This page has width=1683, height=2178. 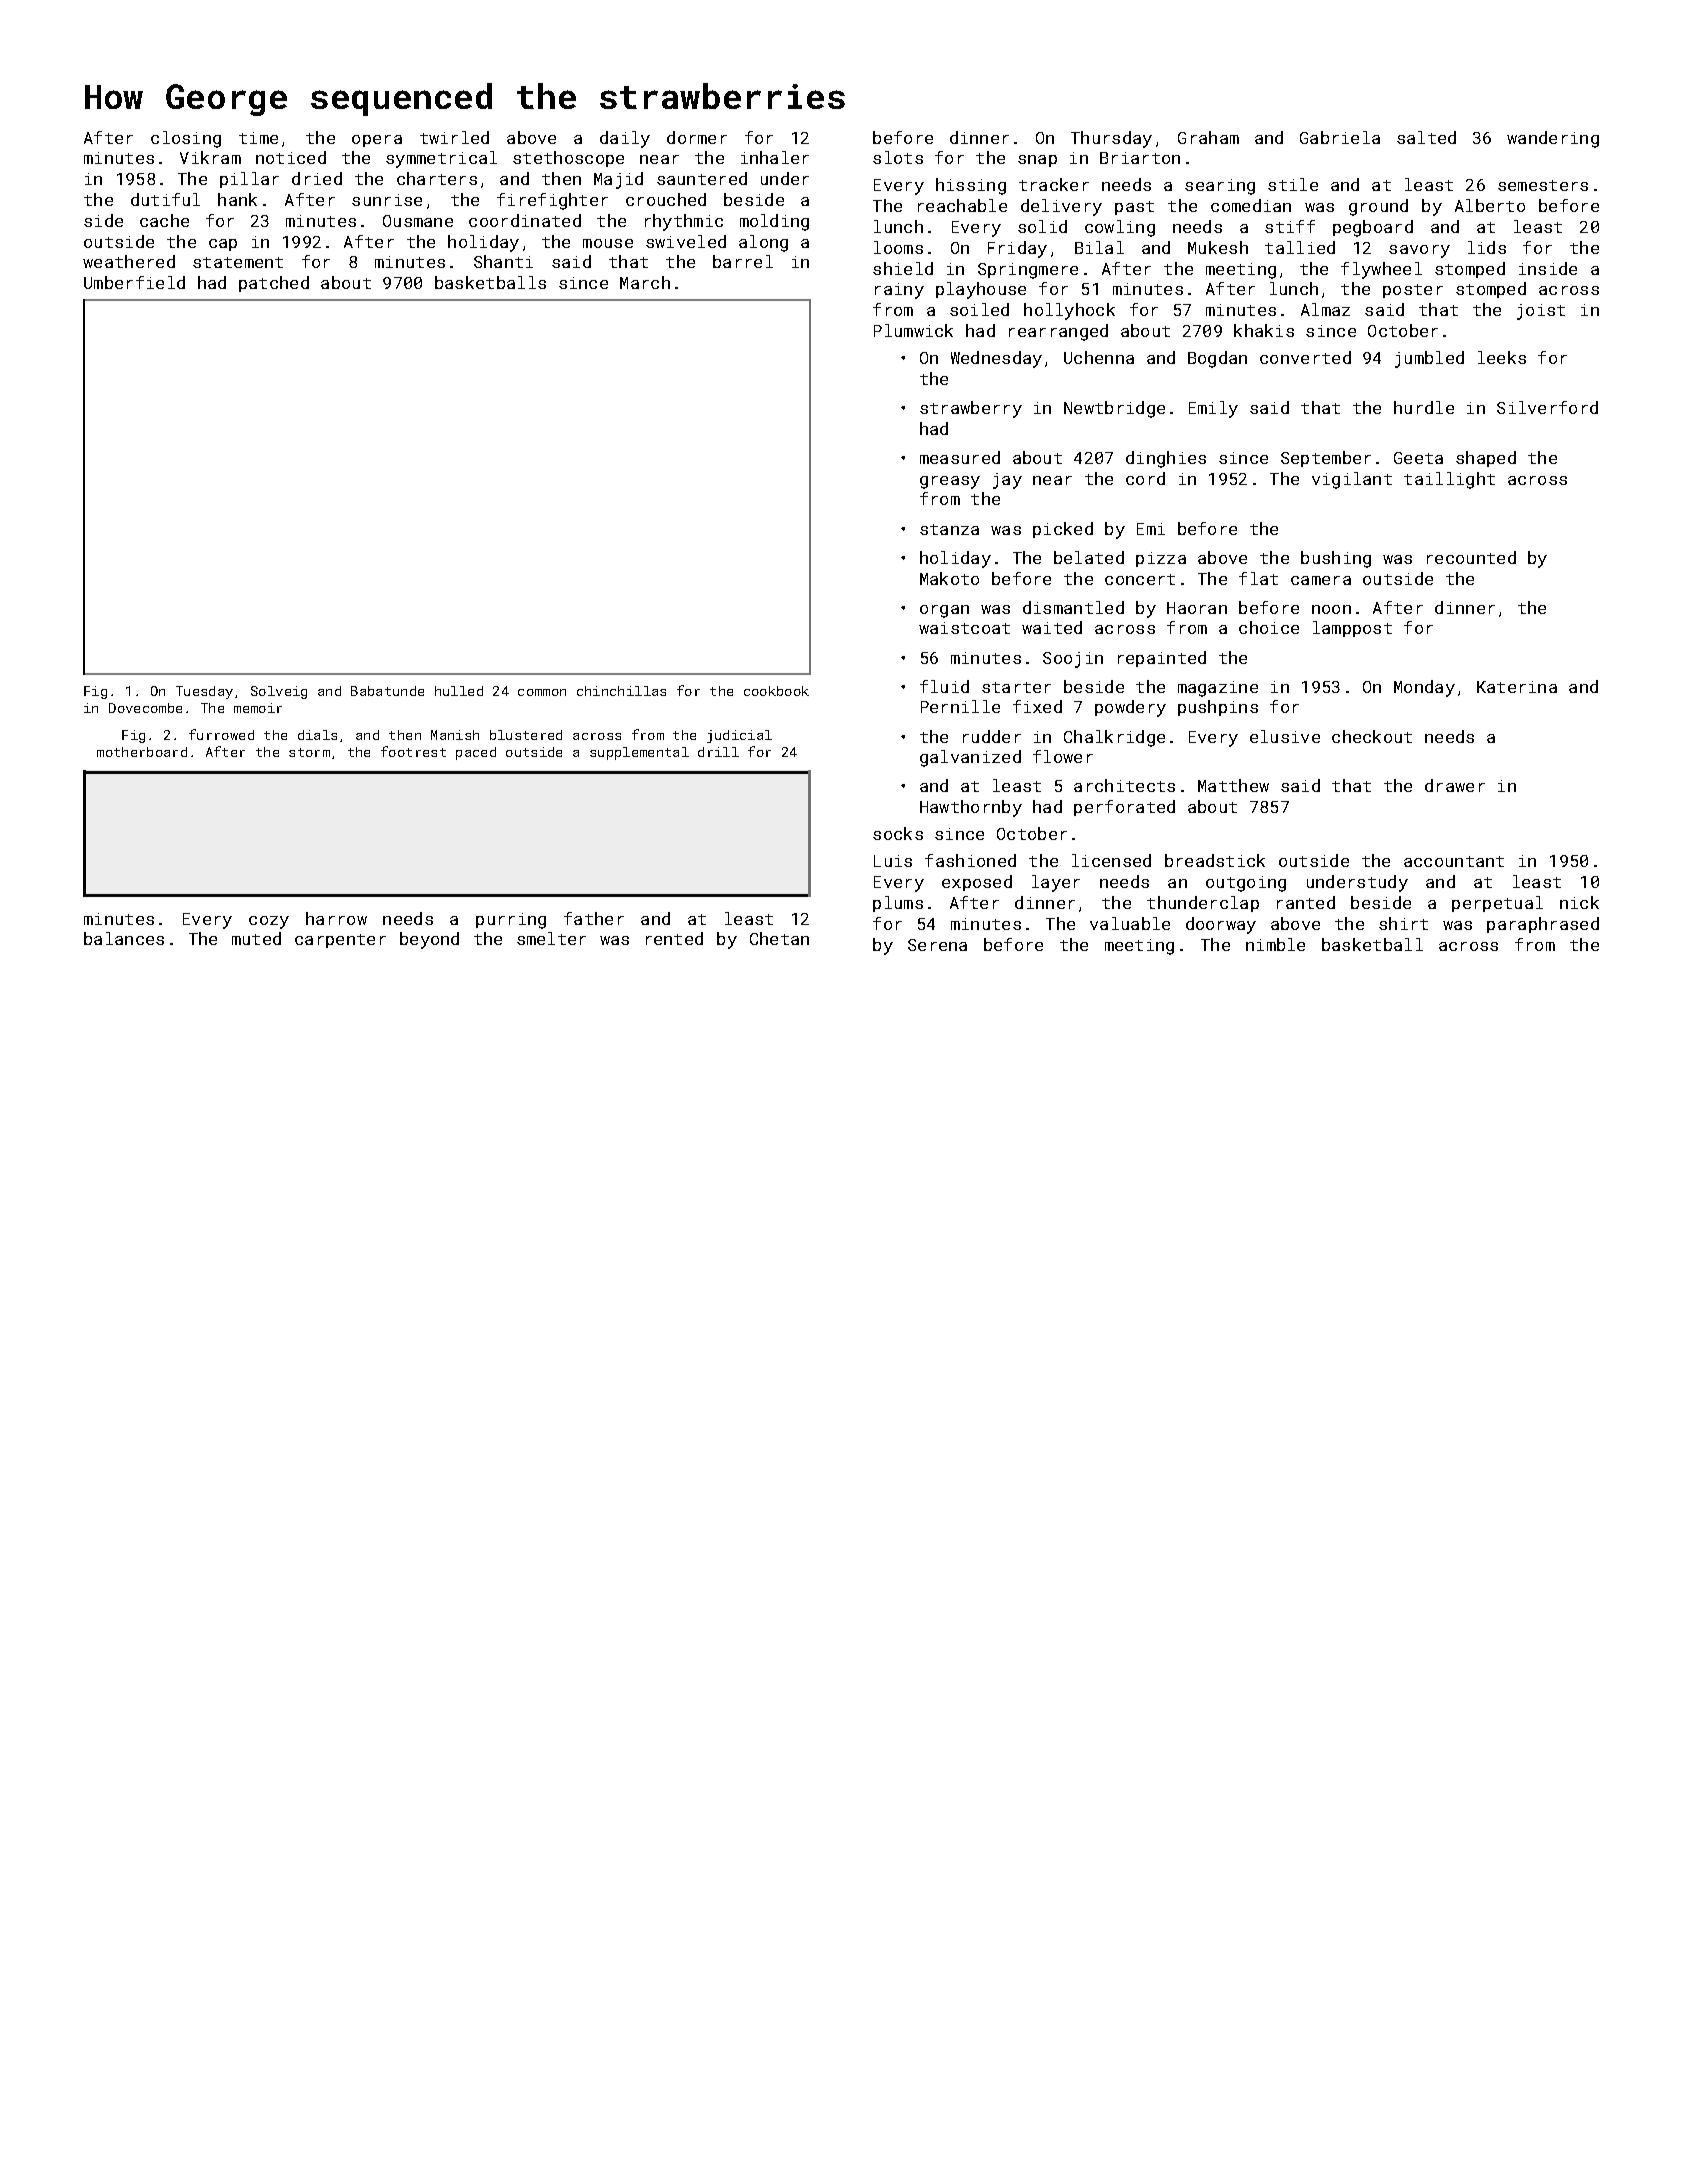 What do you see at coordinates (913, 330) in the page?
I see `Plumwick` at bounding box center [913, 330].
